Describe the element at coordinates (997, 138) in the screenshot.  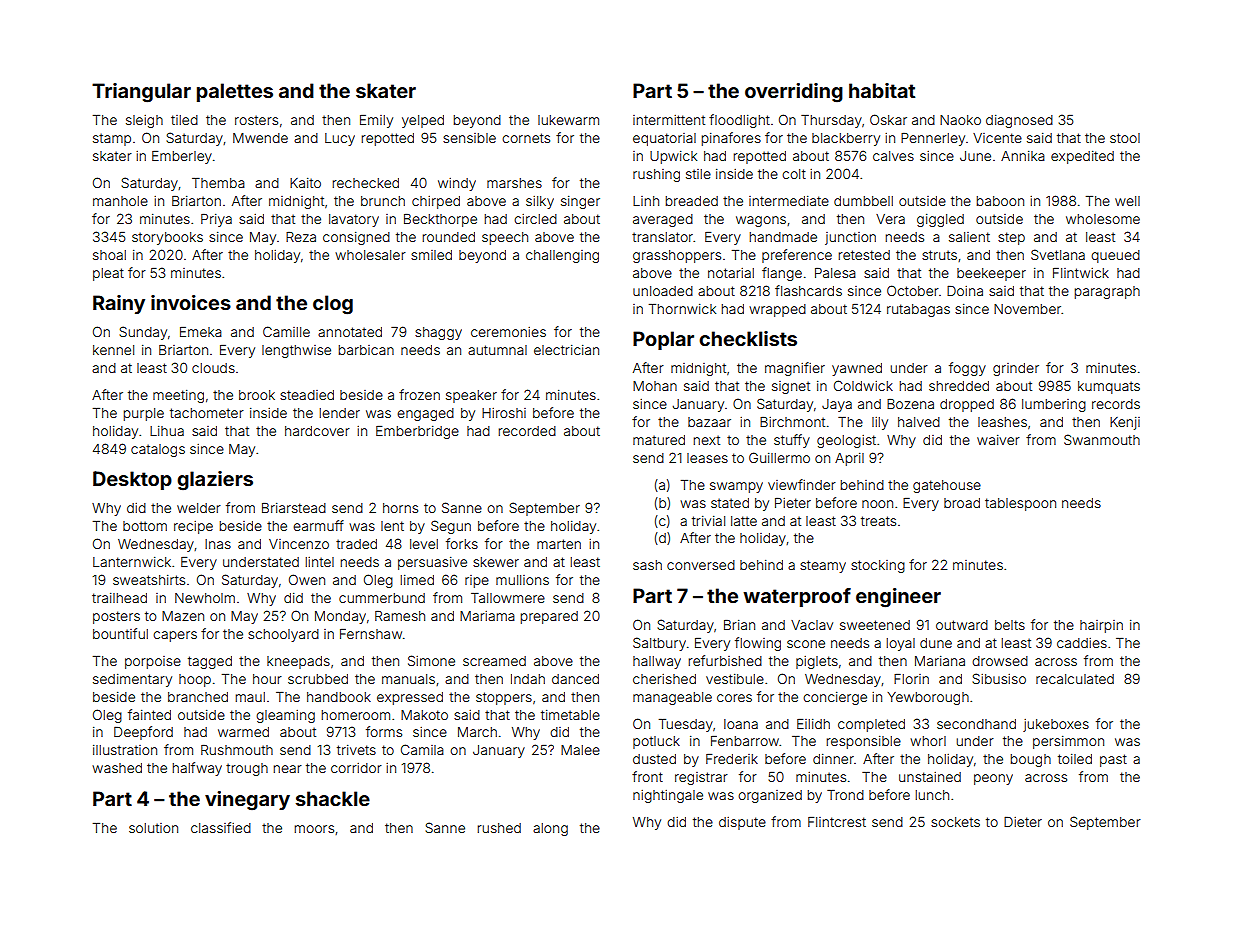
I see `Vicente` at that location.
